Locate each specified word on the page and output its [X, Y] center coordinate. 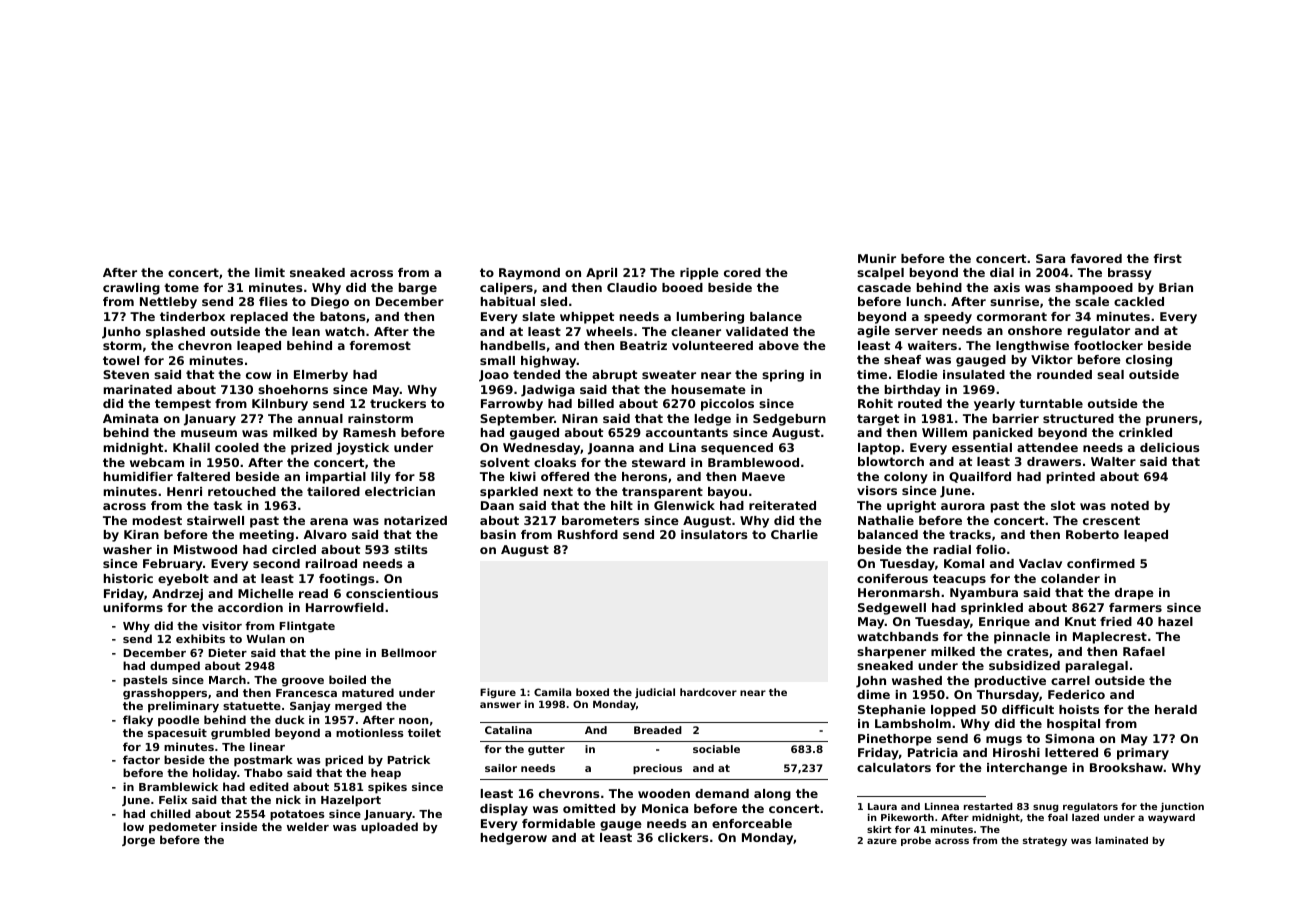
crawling [131, 289]
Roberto [1092, 534]
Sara [1050, 258]
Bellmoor [409, 652]
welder [308, 826]
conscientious [392, 593]
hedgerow [514, 839]
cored [742, 272]
